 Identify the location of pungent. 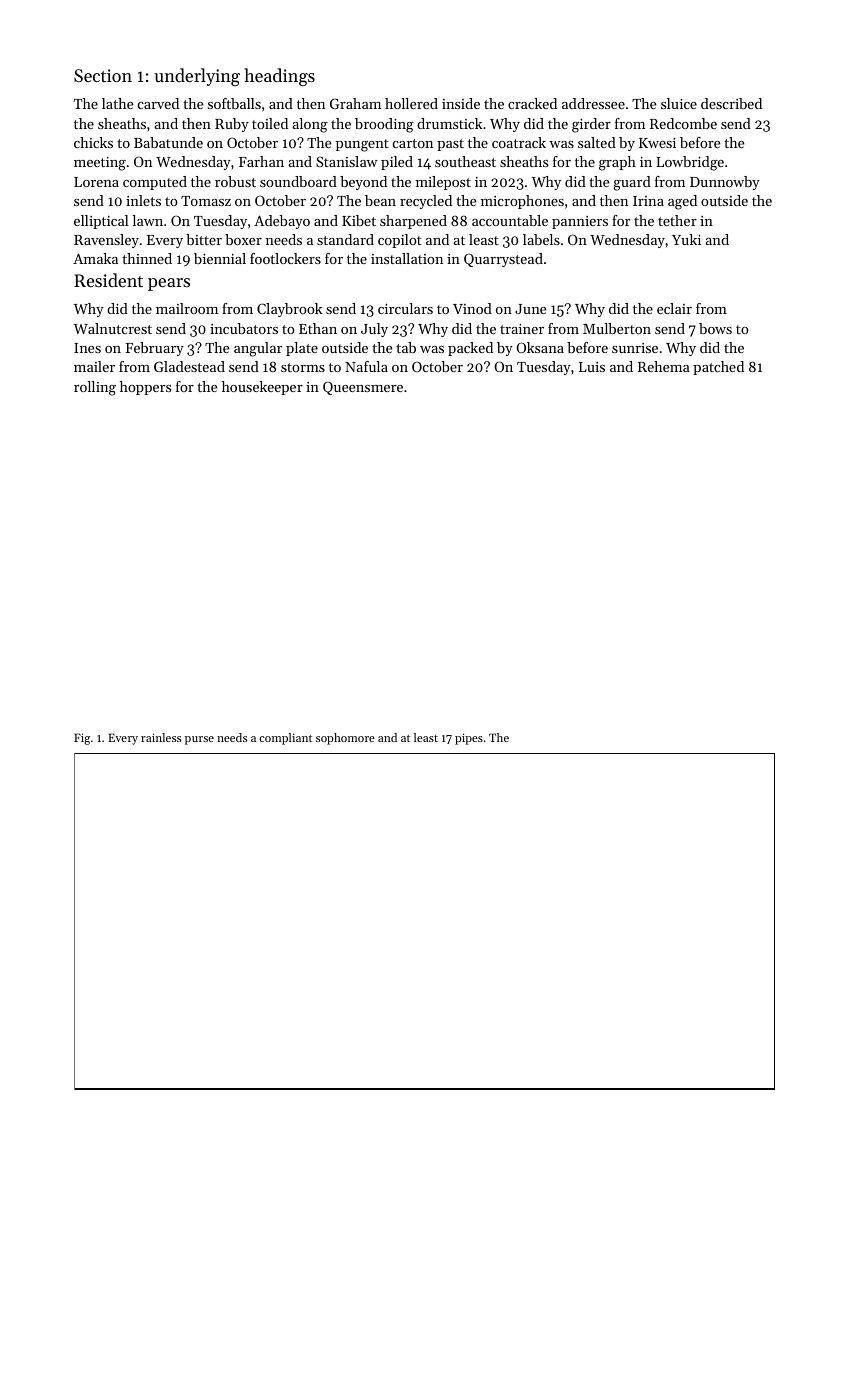
(362, 145).
